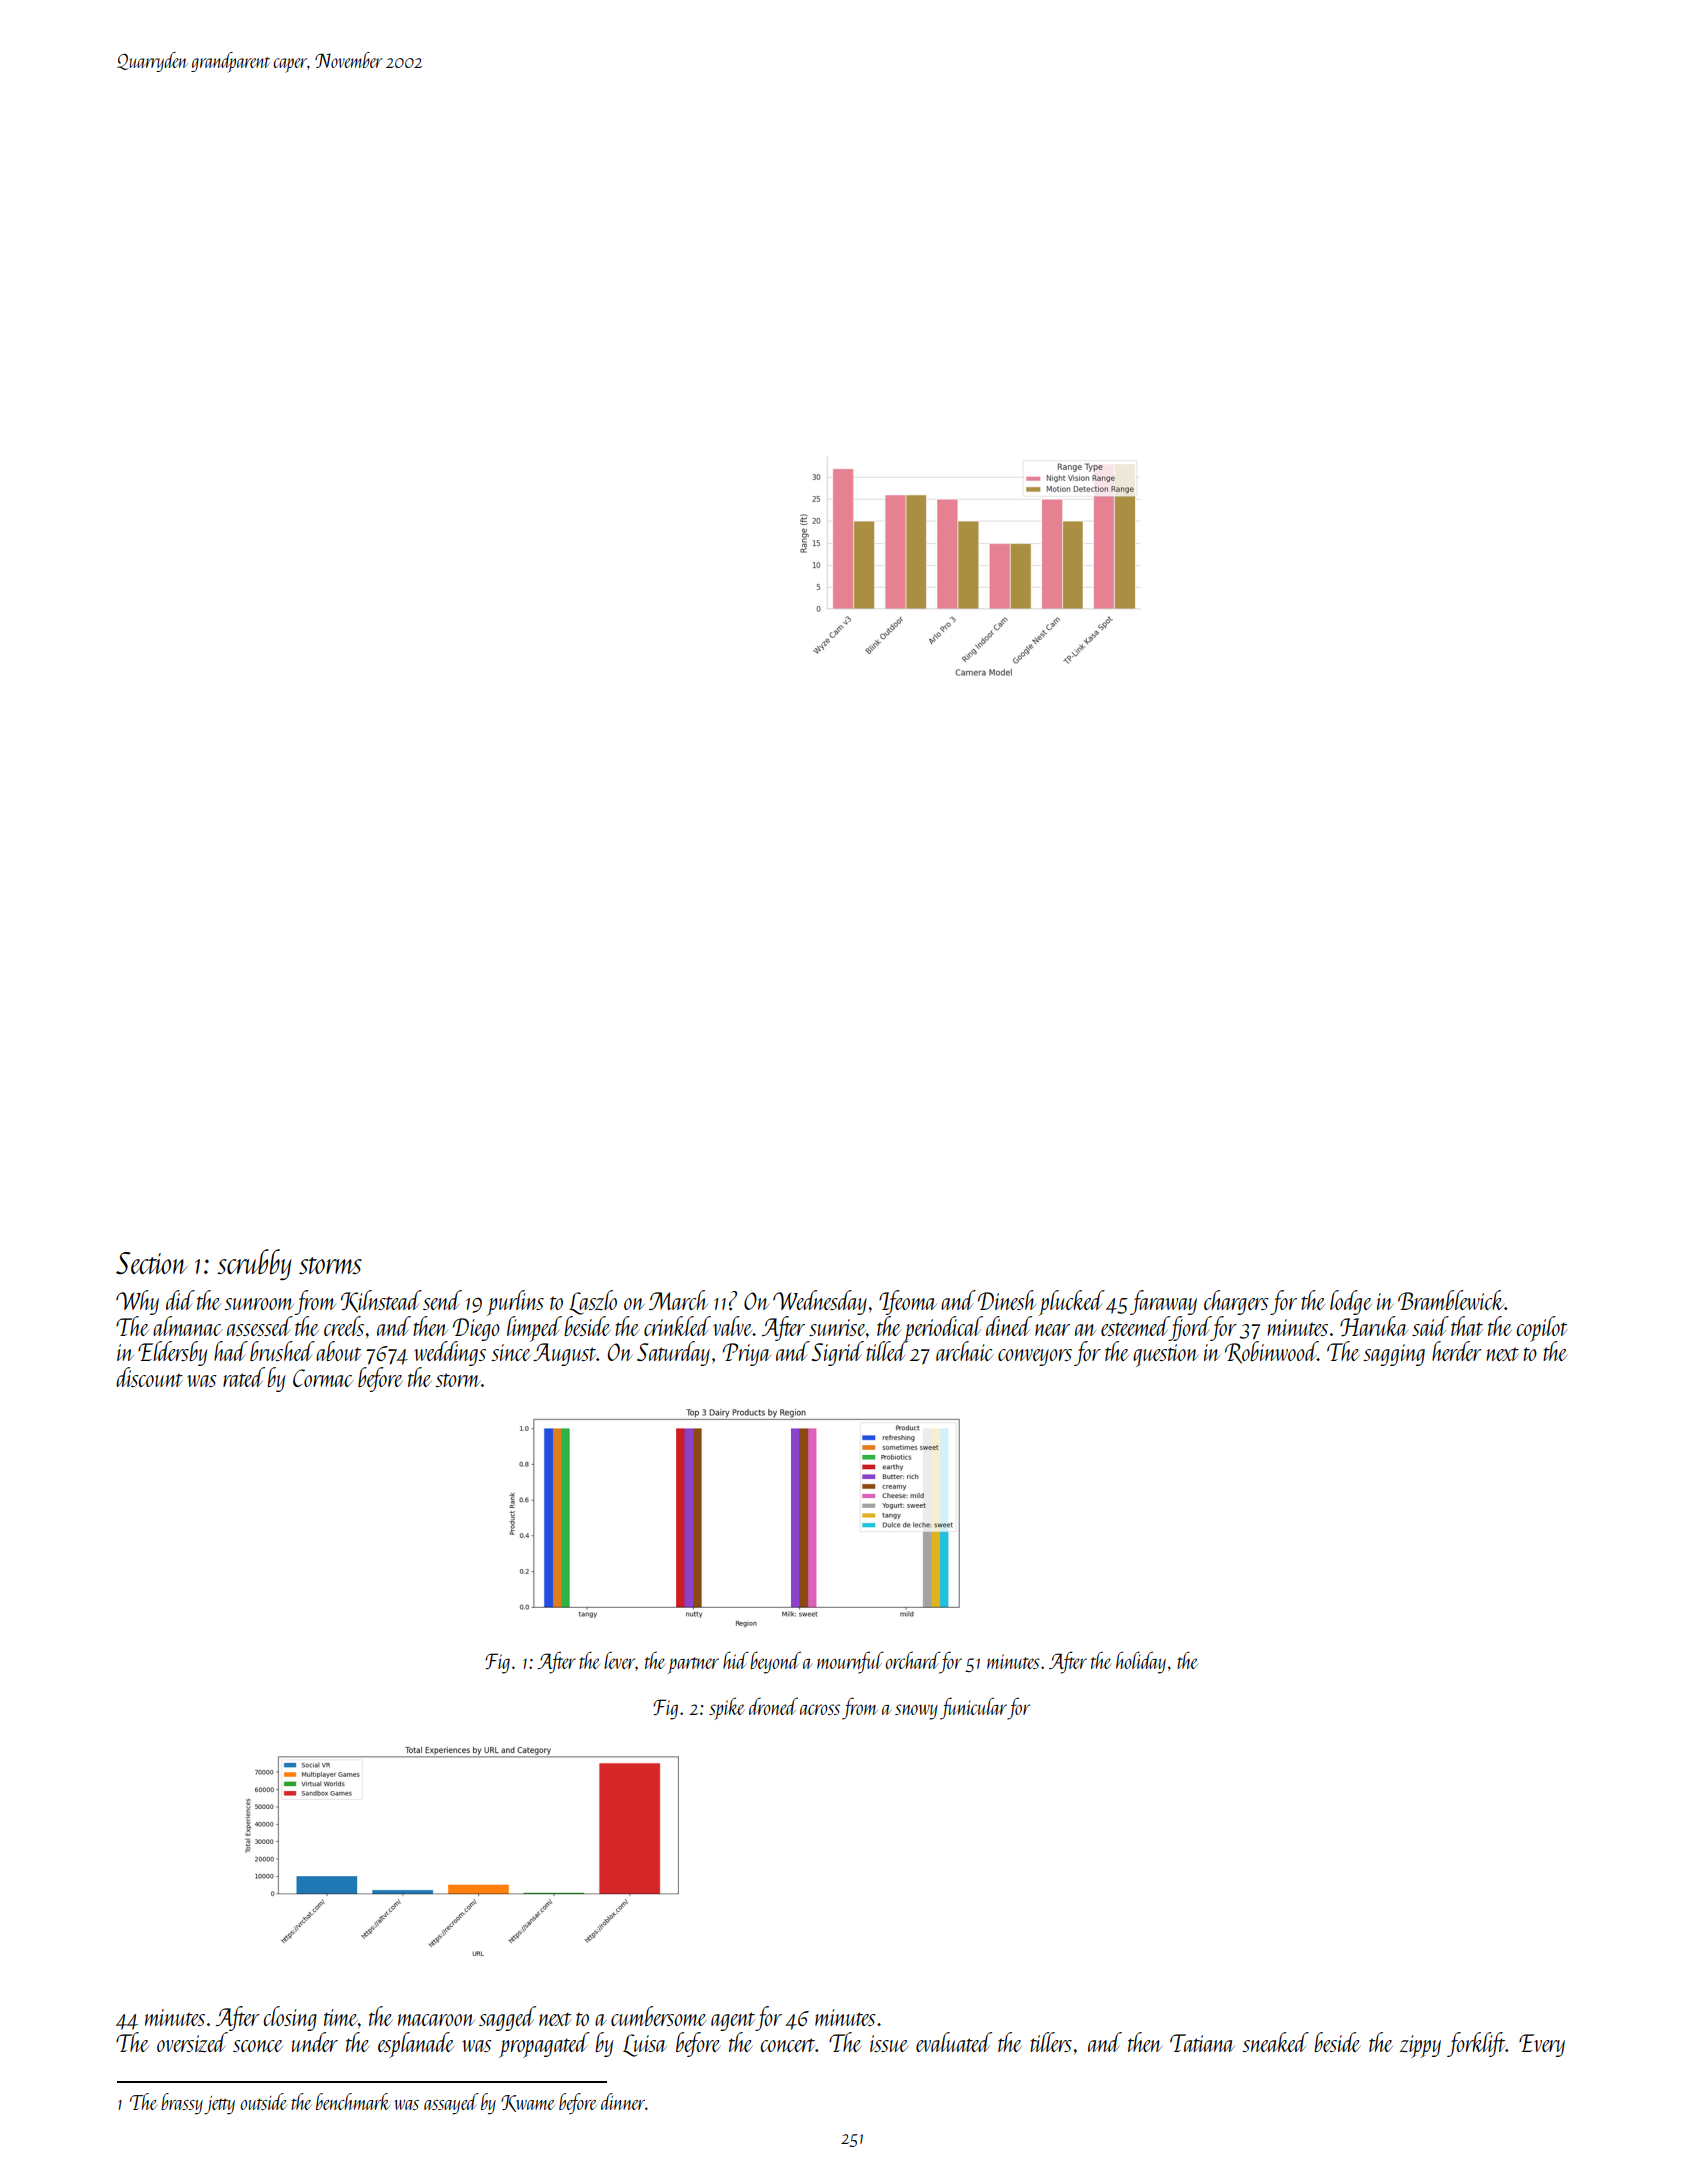 The height and width of the screenshot is (2178, 1683). I want to click on Eldersby, so click(172, 1353).
